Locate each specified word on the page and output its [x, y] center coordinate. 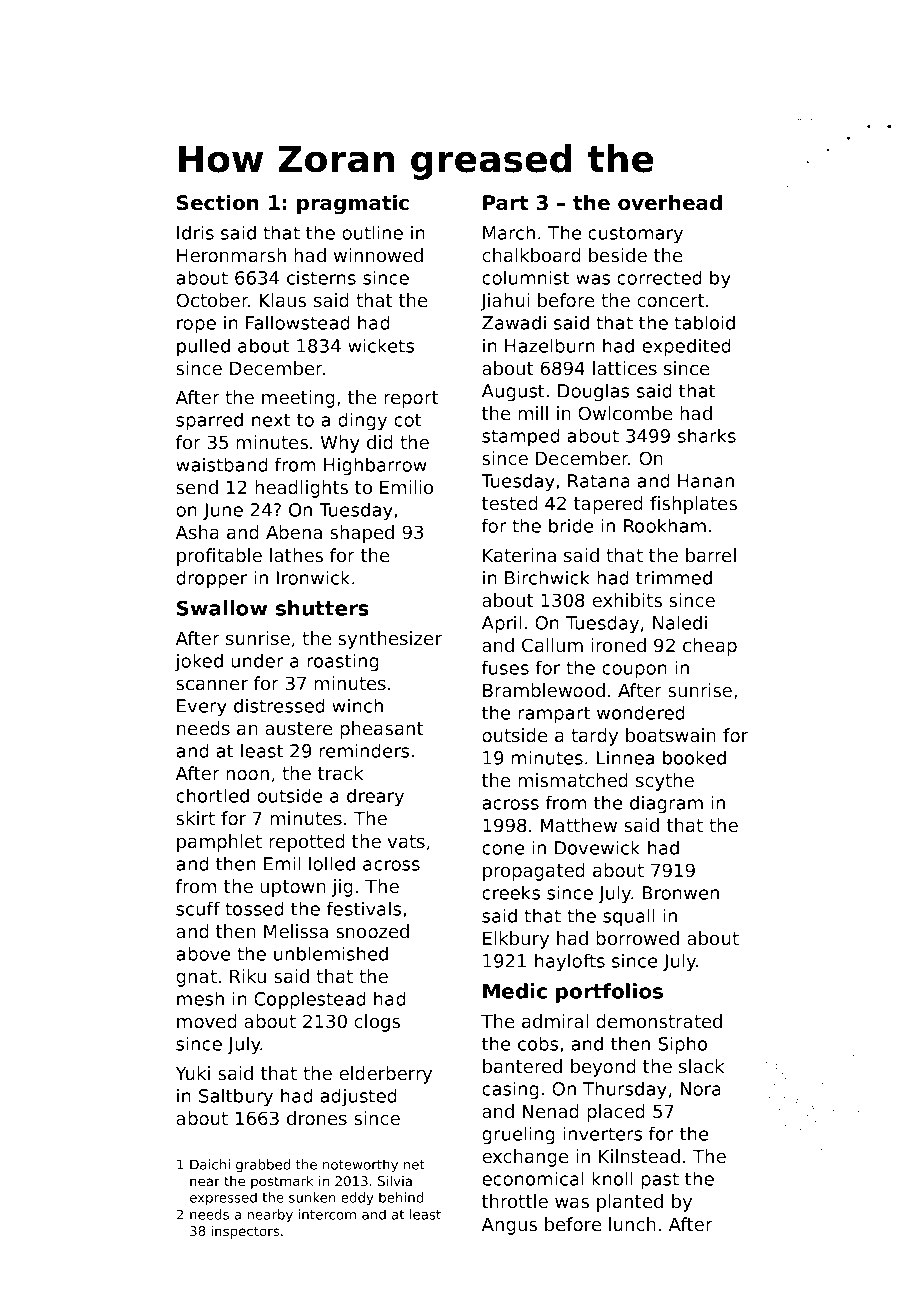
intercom [327, 1214]
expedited [686, 347]
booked [694, 757]
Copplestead [310, 1000]
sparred [209, 421]
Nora [701, 1089]
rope [196, 326]
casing [510, 1090]
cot [407, 420]
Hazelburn [550, 345]
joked [199, 662]
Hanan [706, 481]
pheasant [381, 730]
